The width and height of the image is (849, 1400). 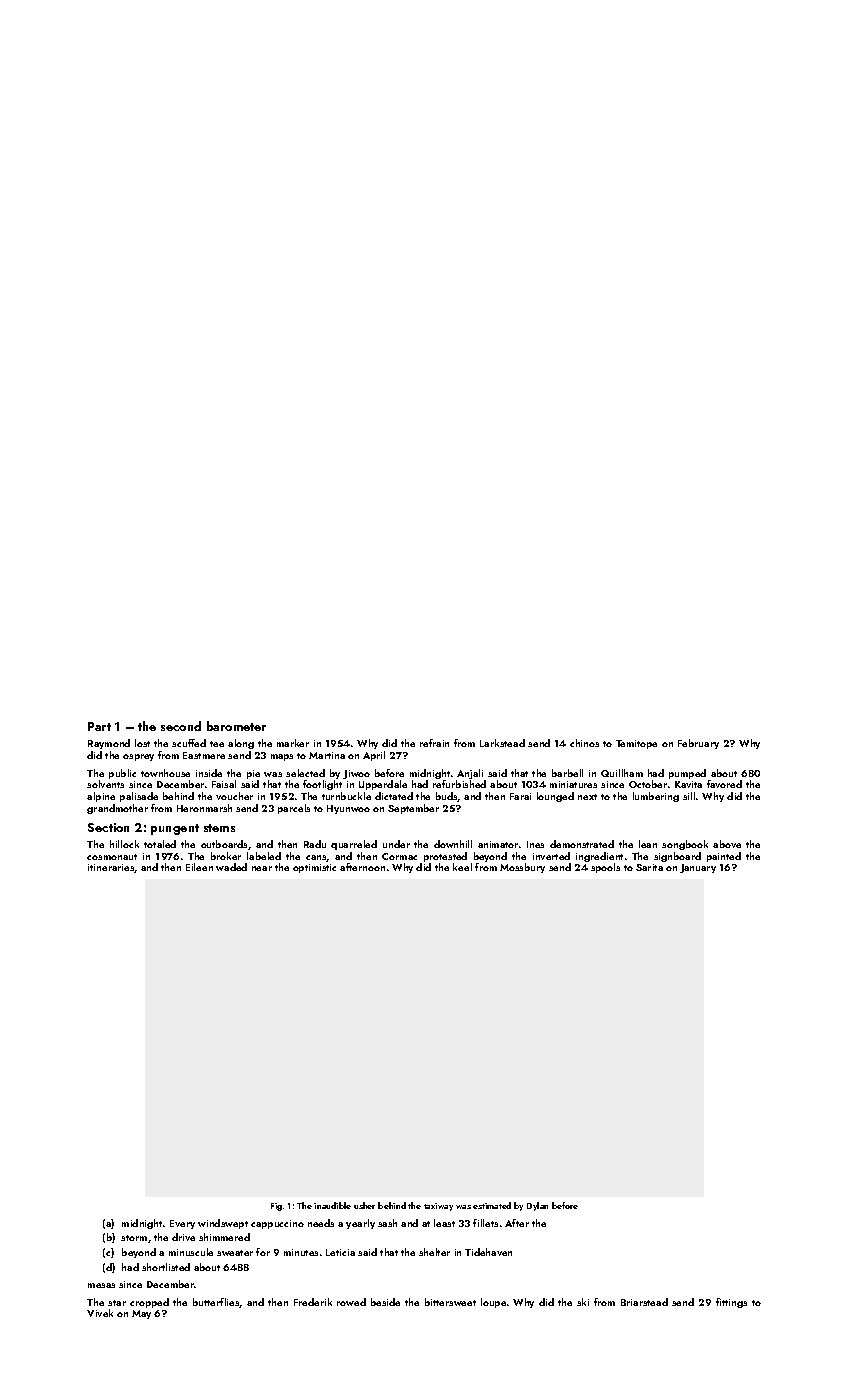 What do you see at coordinates (537, 1206) in the image?
I see `Dylan` at bounding box center [537, 1206].
